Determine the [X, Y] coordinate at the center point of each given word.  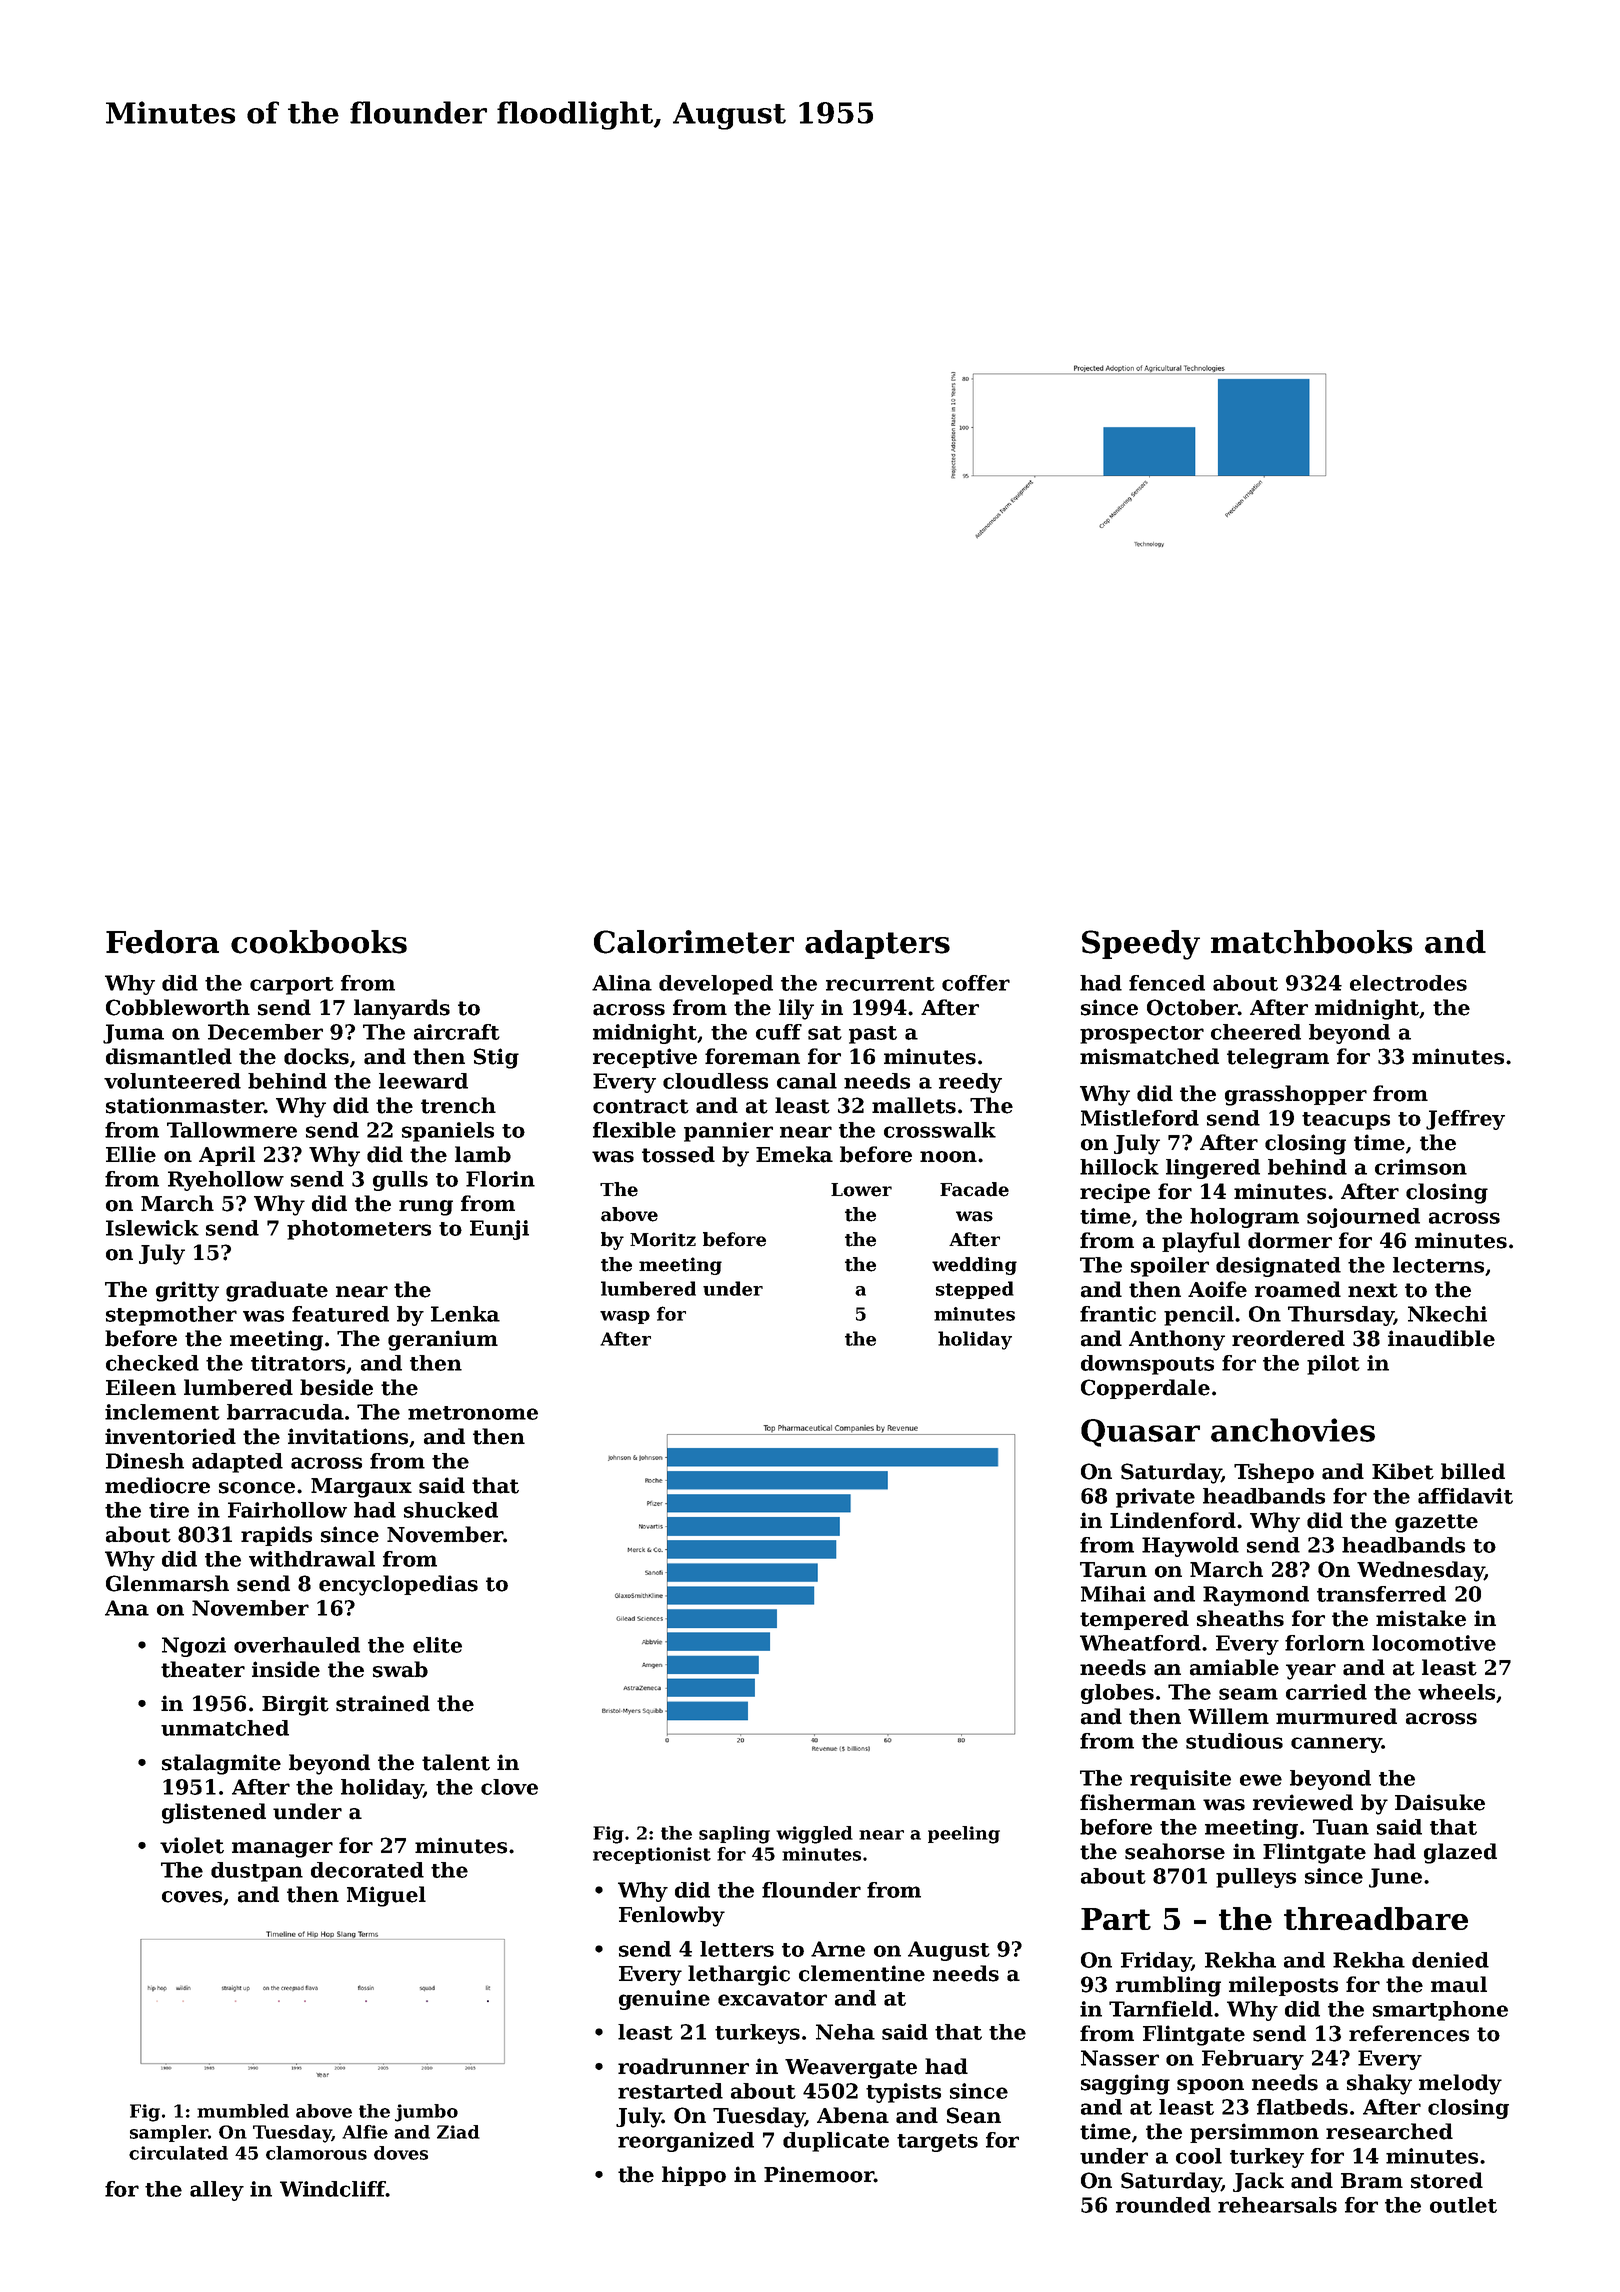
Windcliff [333, 2189]
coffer [976, 983]
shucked [451, 1510]
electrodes [1408, 983]
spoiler [1170, 1267]
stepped [975, 1290]
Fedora [162, 942]
